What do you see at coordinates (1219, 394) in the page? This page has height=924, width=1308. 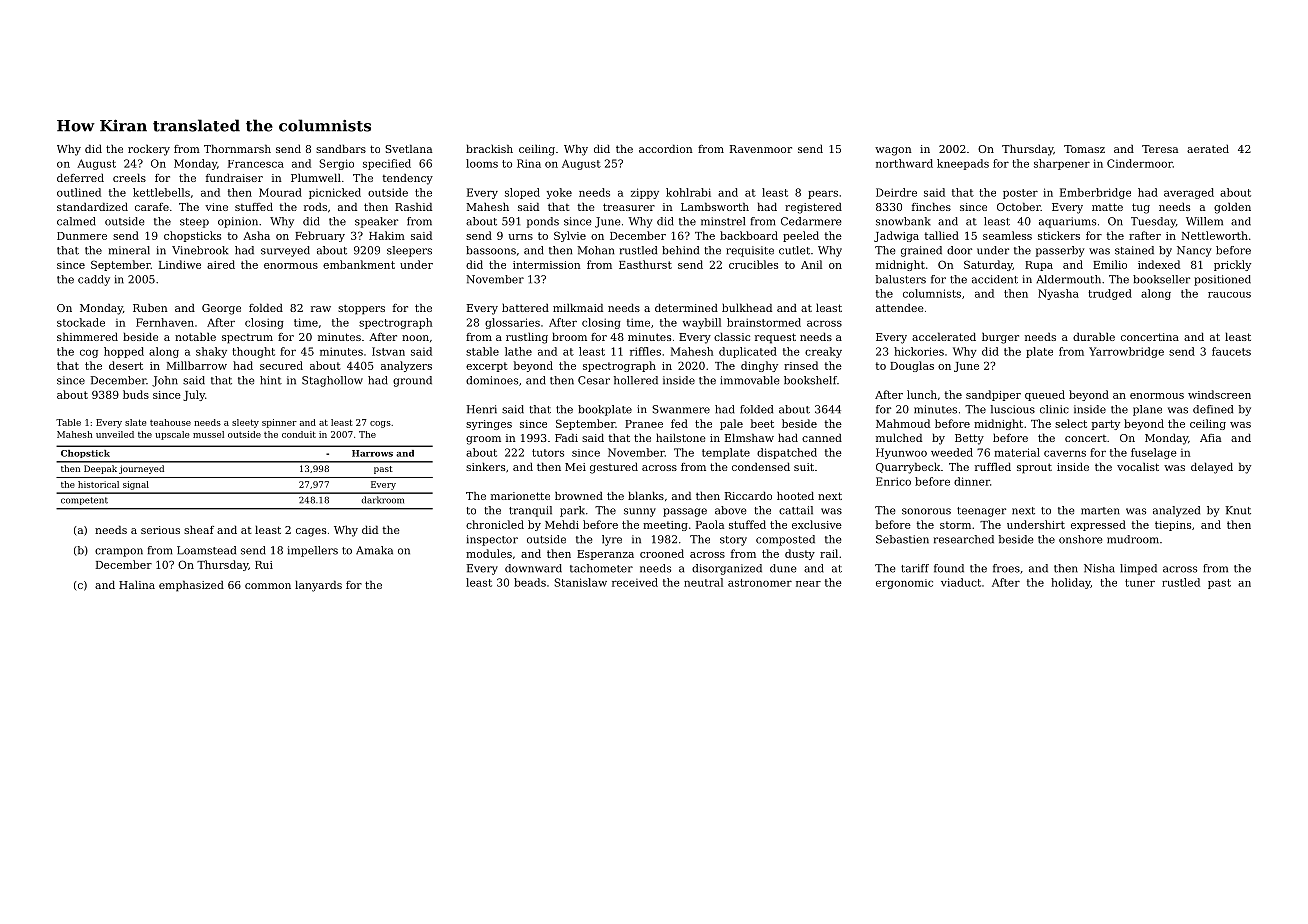 I see `windscreen` at bounding box center [1219, 394].
